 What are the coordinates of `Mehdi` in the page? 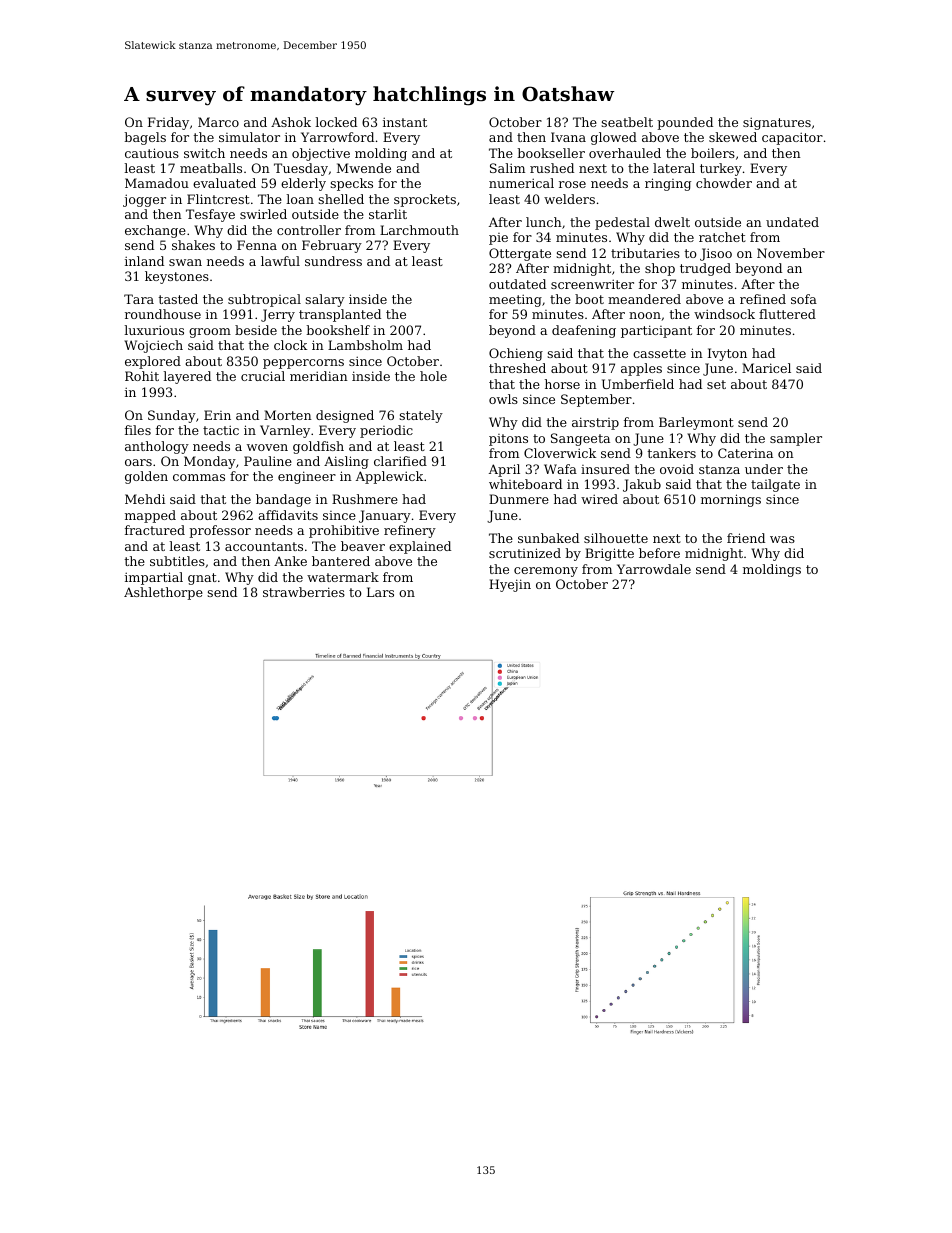 It's located at (145, 499).
